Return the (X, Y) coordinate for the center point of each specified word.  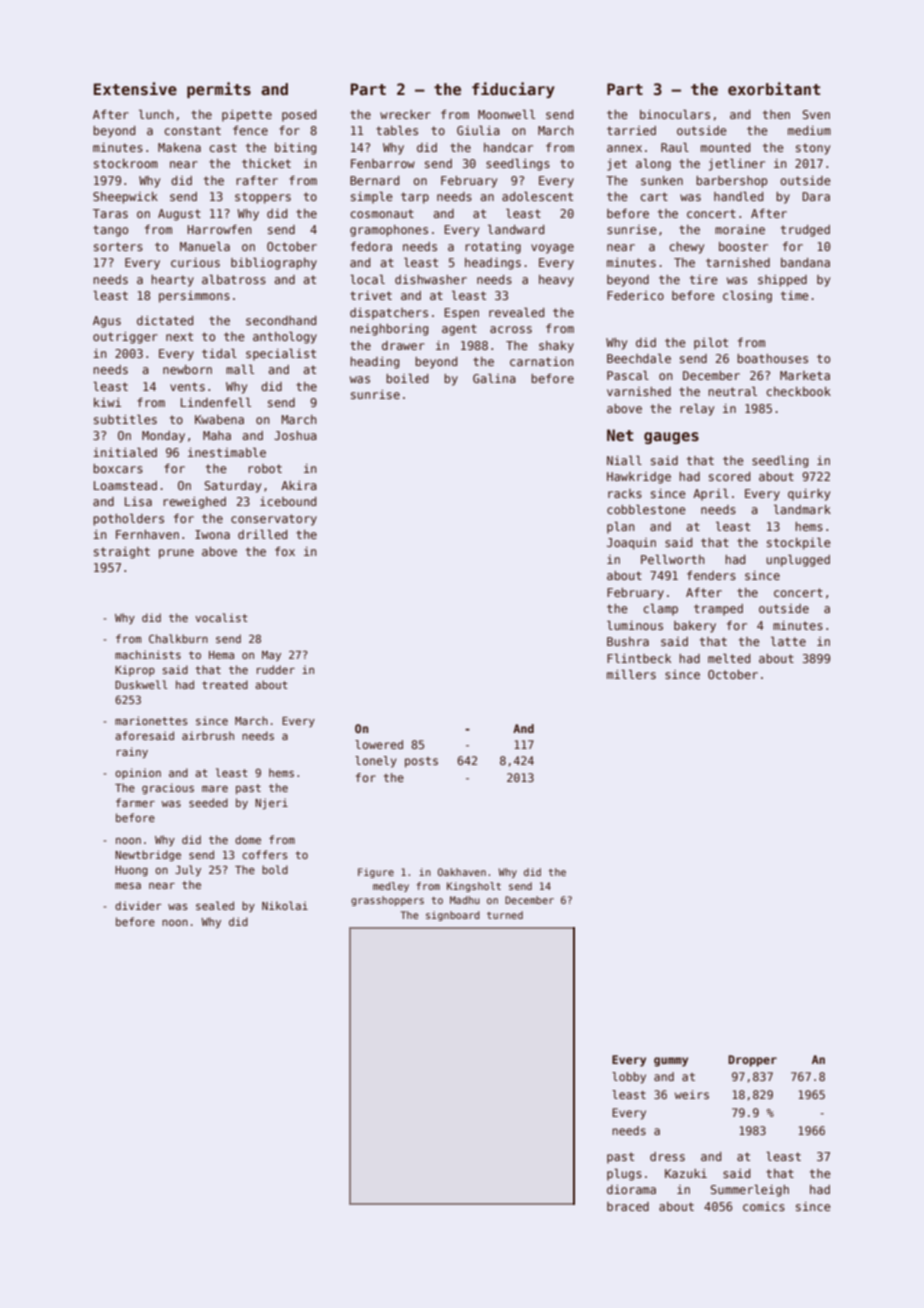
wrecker (405, 114)
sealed (215, 905)
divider (138, 905)
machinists (148, 654)
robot (265, 468)
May (271, 656)
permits (219, 90)
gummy (671, 1062)
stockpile (799, 543)
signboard (453, 916)
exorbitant (774, 89)
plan (621, 528)
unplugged (798, 560)
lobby (629, 1078)
